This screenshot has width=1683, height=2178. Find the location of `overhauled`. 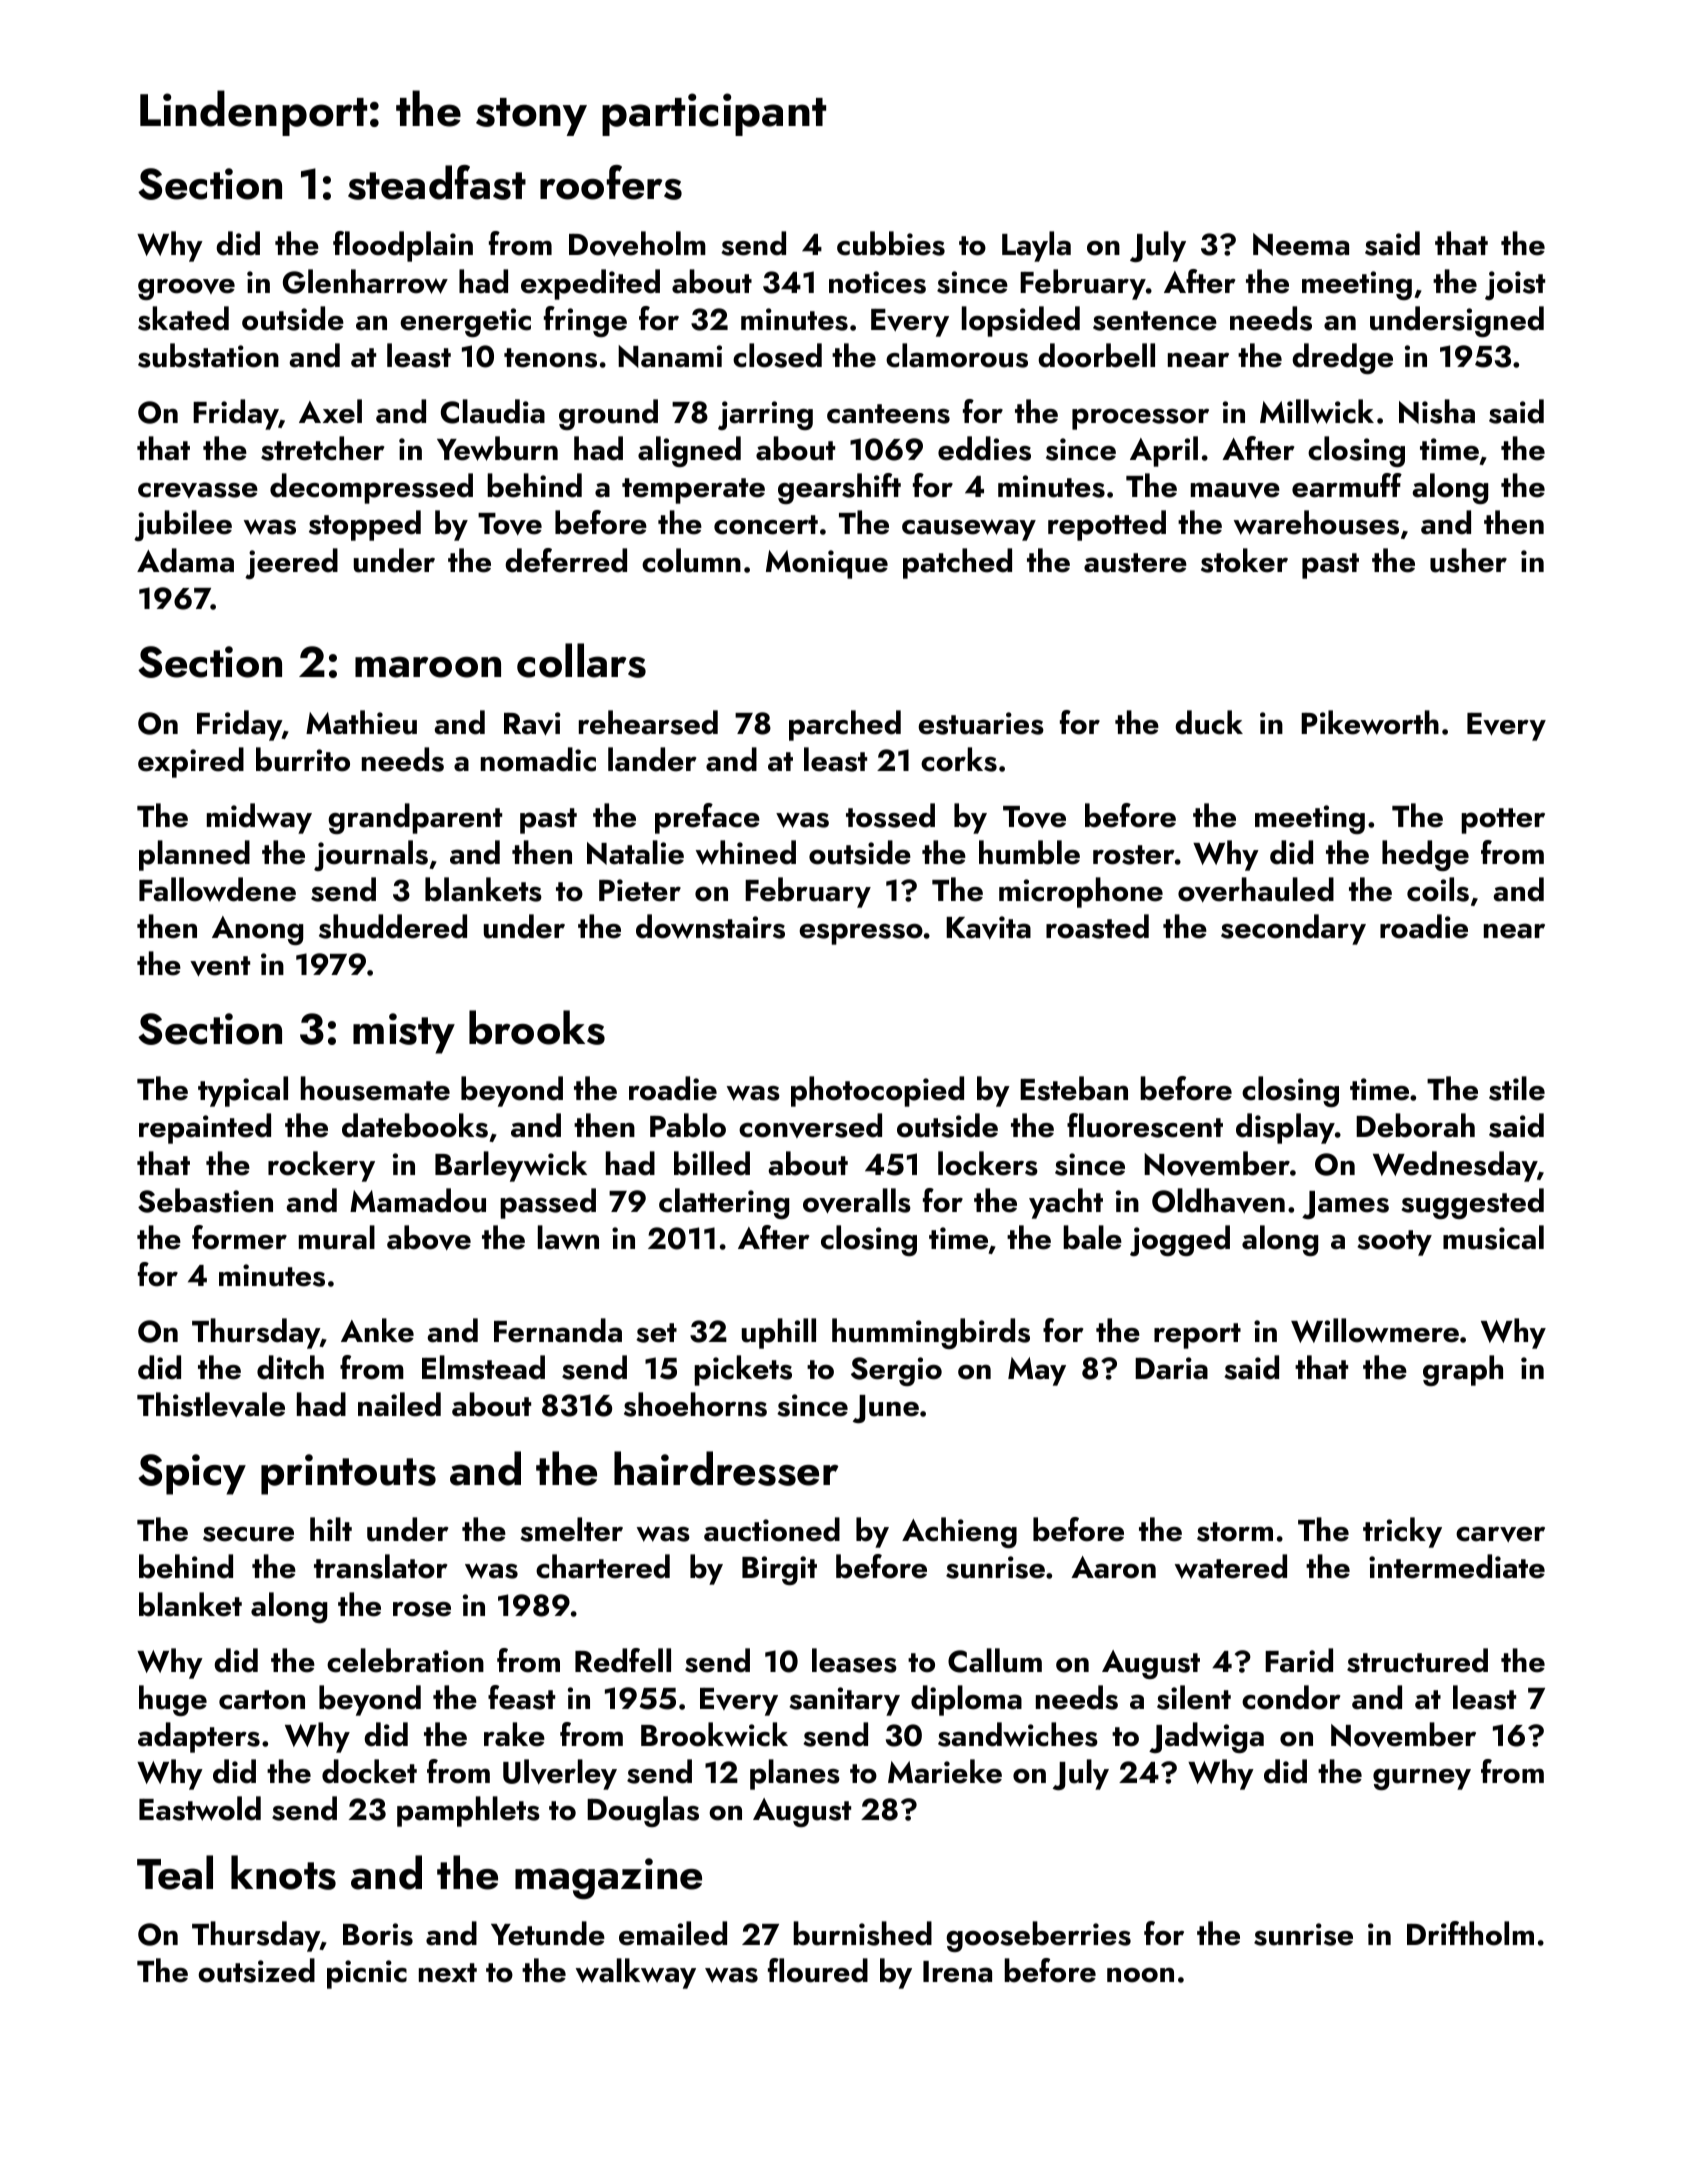

overhauled is located at coordinates (1256, 889).
